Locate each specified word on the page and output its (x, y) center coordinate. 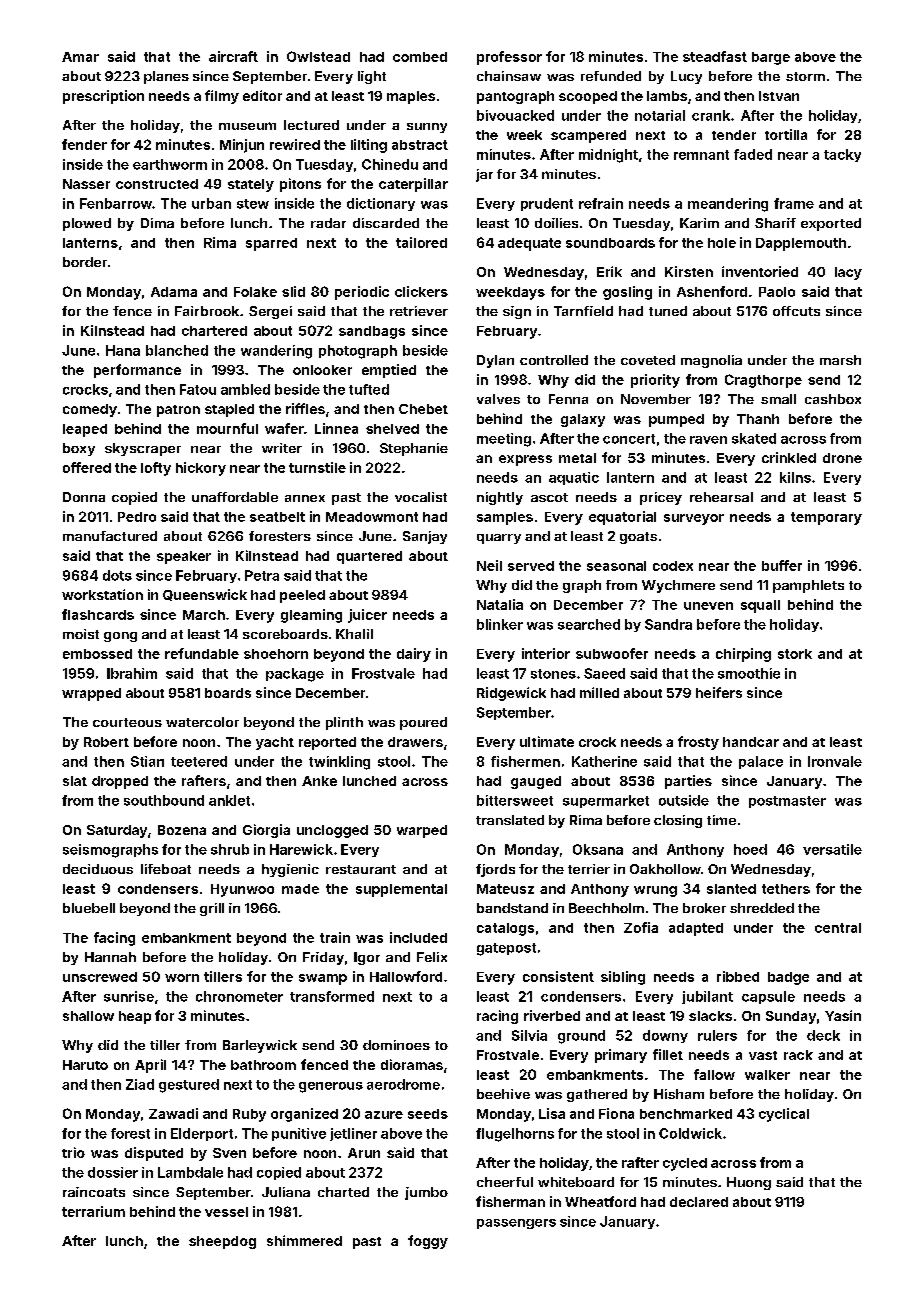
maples (411, 97)
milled (599, 692)
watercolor (202, 722)
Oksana (598, 849)
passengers (516, 1224)
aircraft (233, 56)
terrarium (93, 1211)
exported (831, 224)
